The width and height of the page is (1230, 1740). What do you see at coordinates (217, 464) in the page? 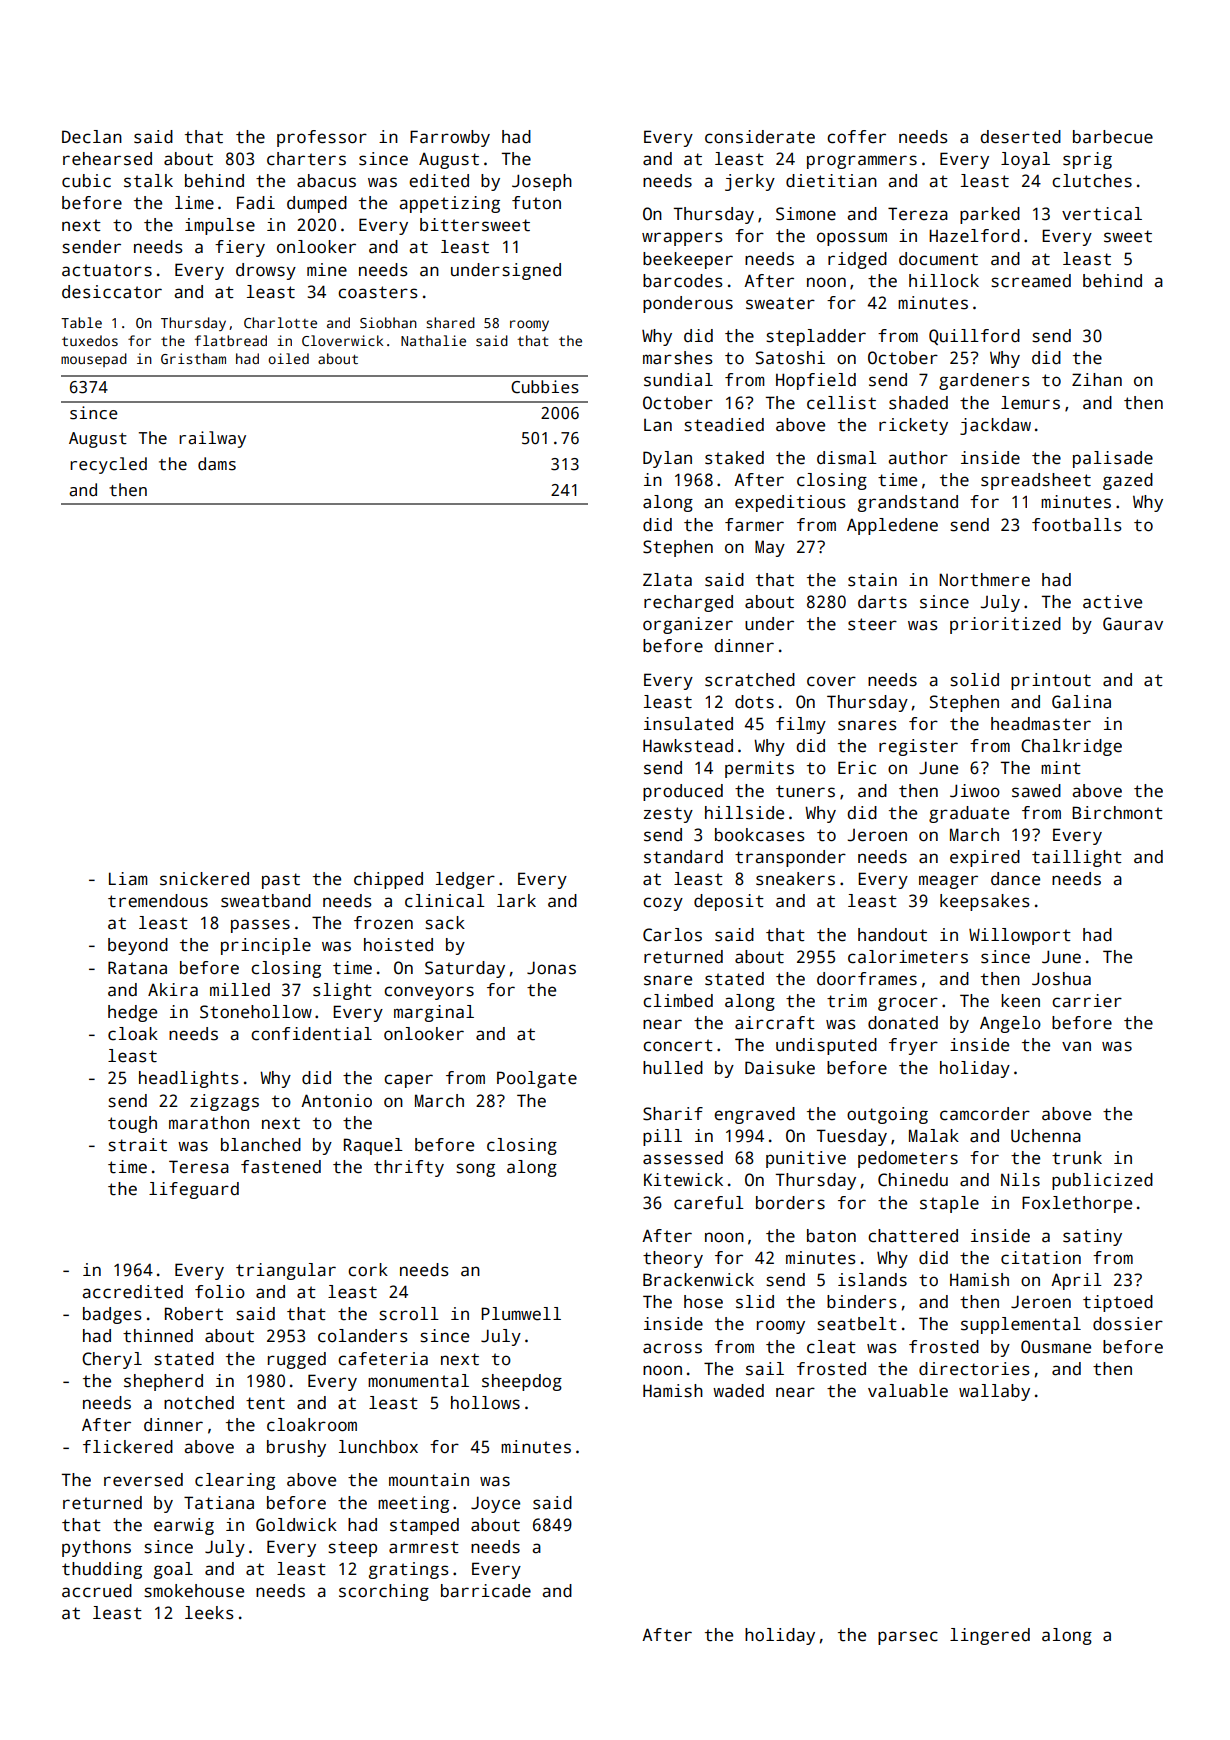
I see `dams` at bounding box center [217, 464].
